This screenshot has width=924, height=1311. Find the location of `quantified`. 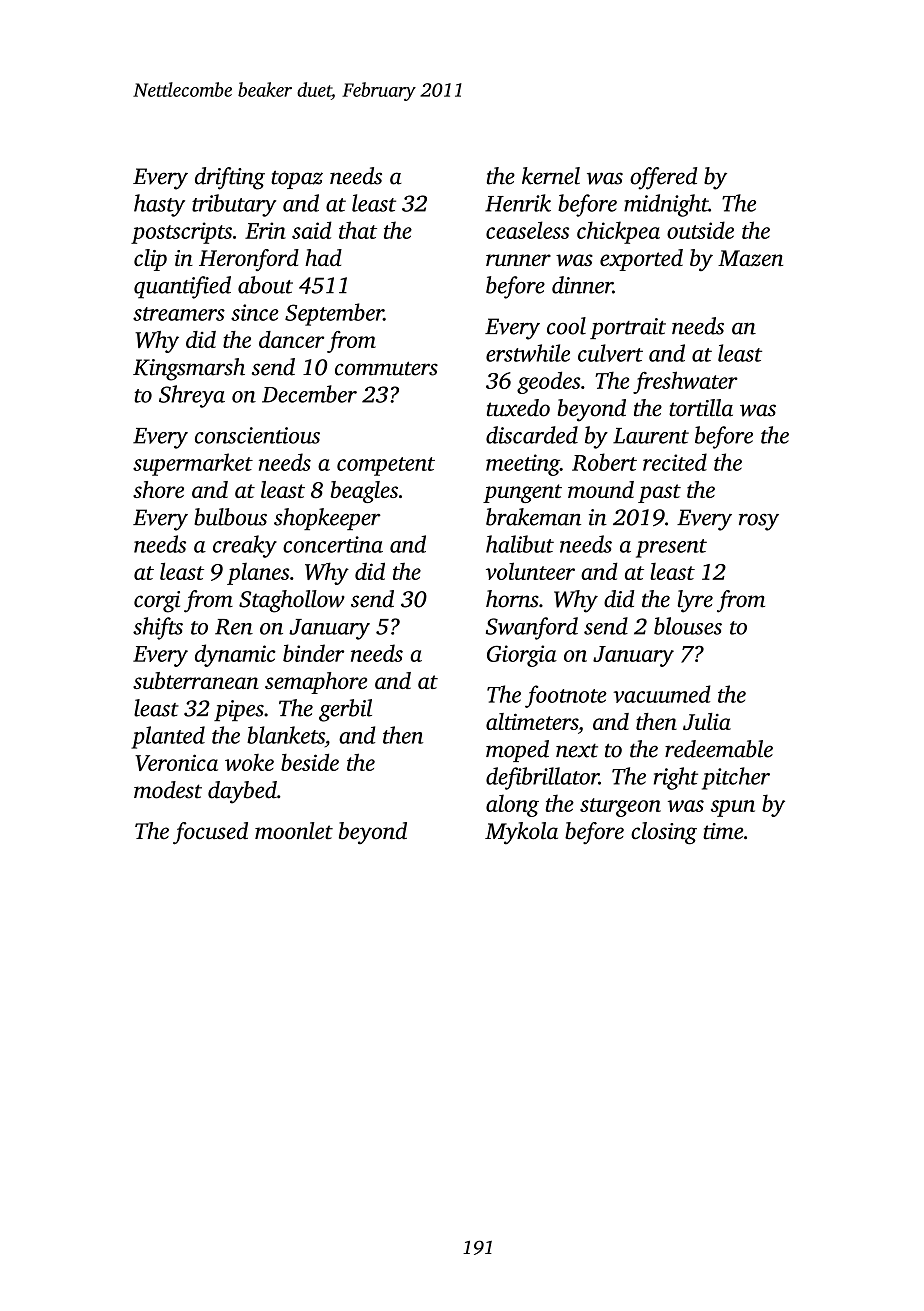

quantified is located at coordinates (182, 287).
